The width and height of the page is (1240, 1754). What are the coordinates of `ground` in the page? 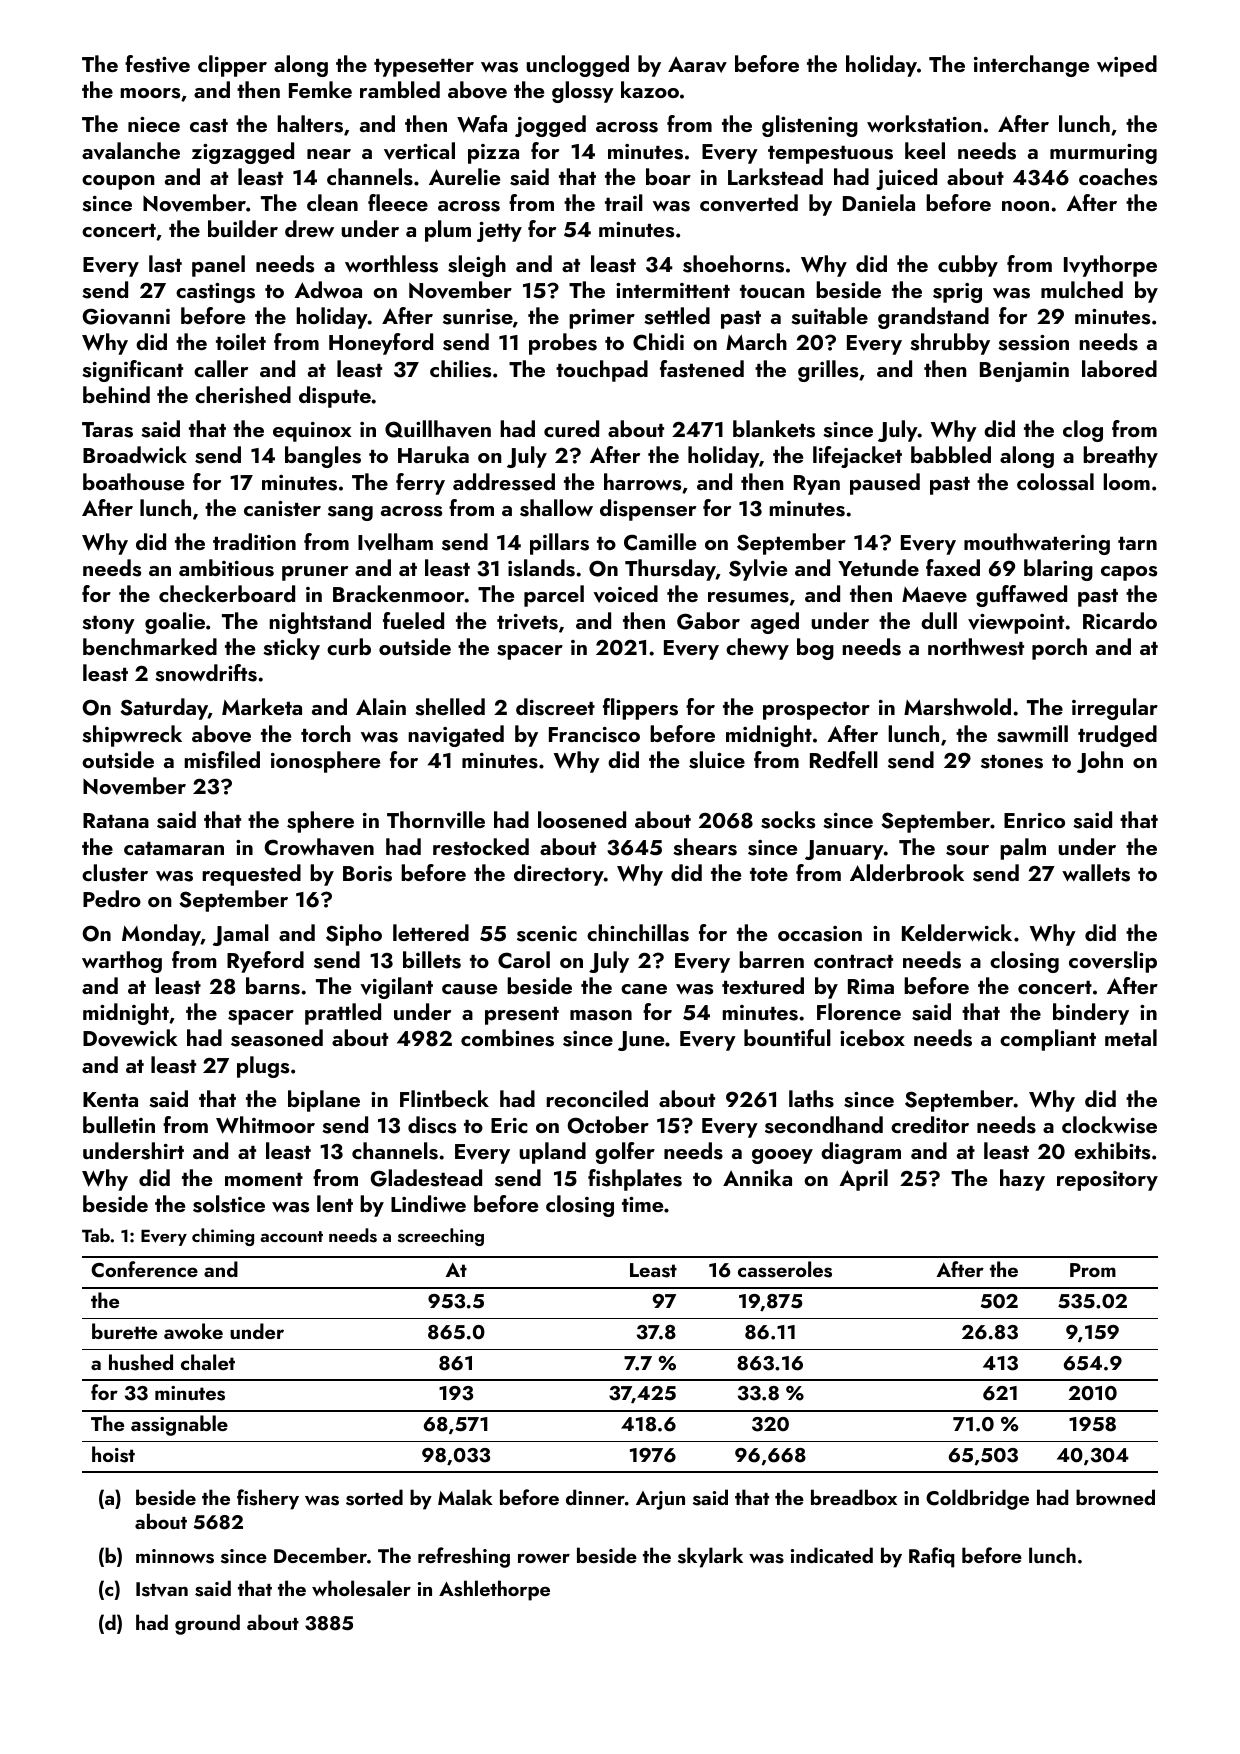 It's located at (207, 1624).
